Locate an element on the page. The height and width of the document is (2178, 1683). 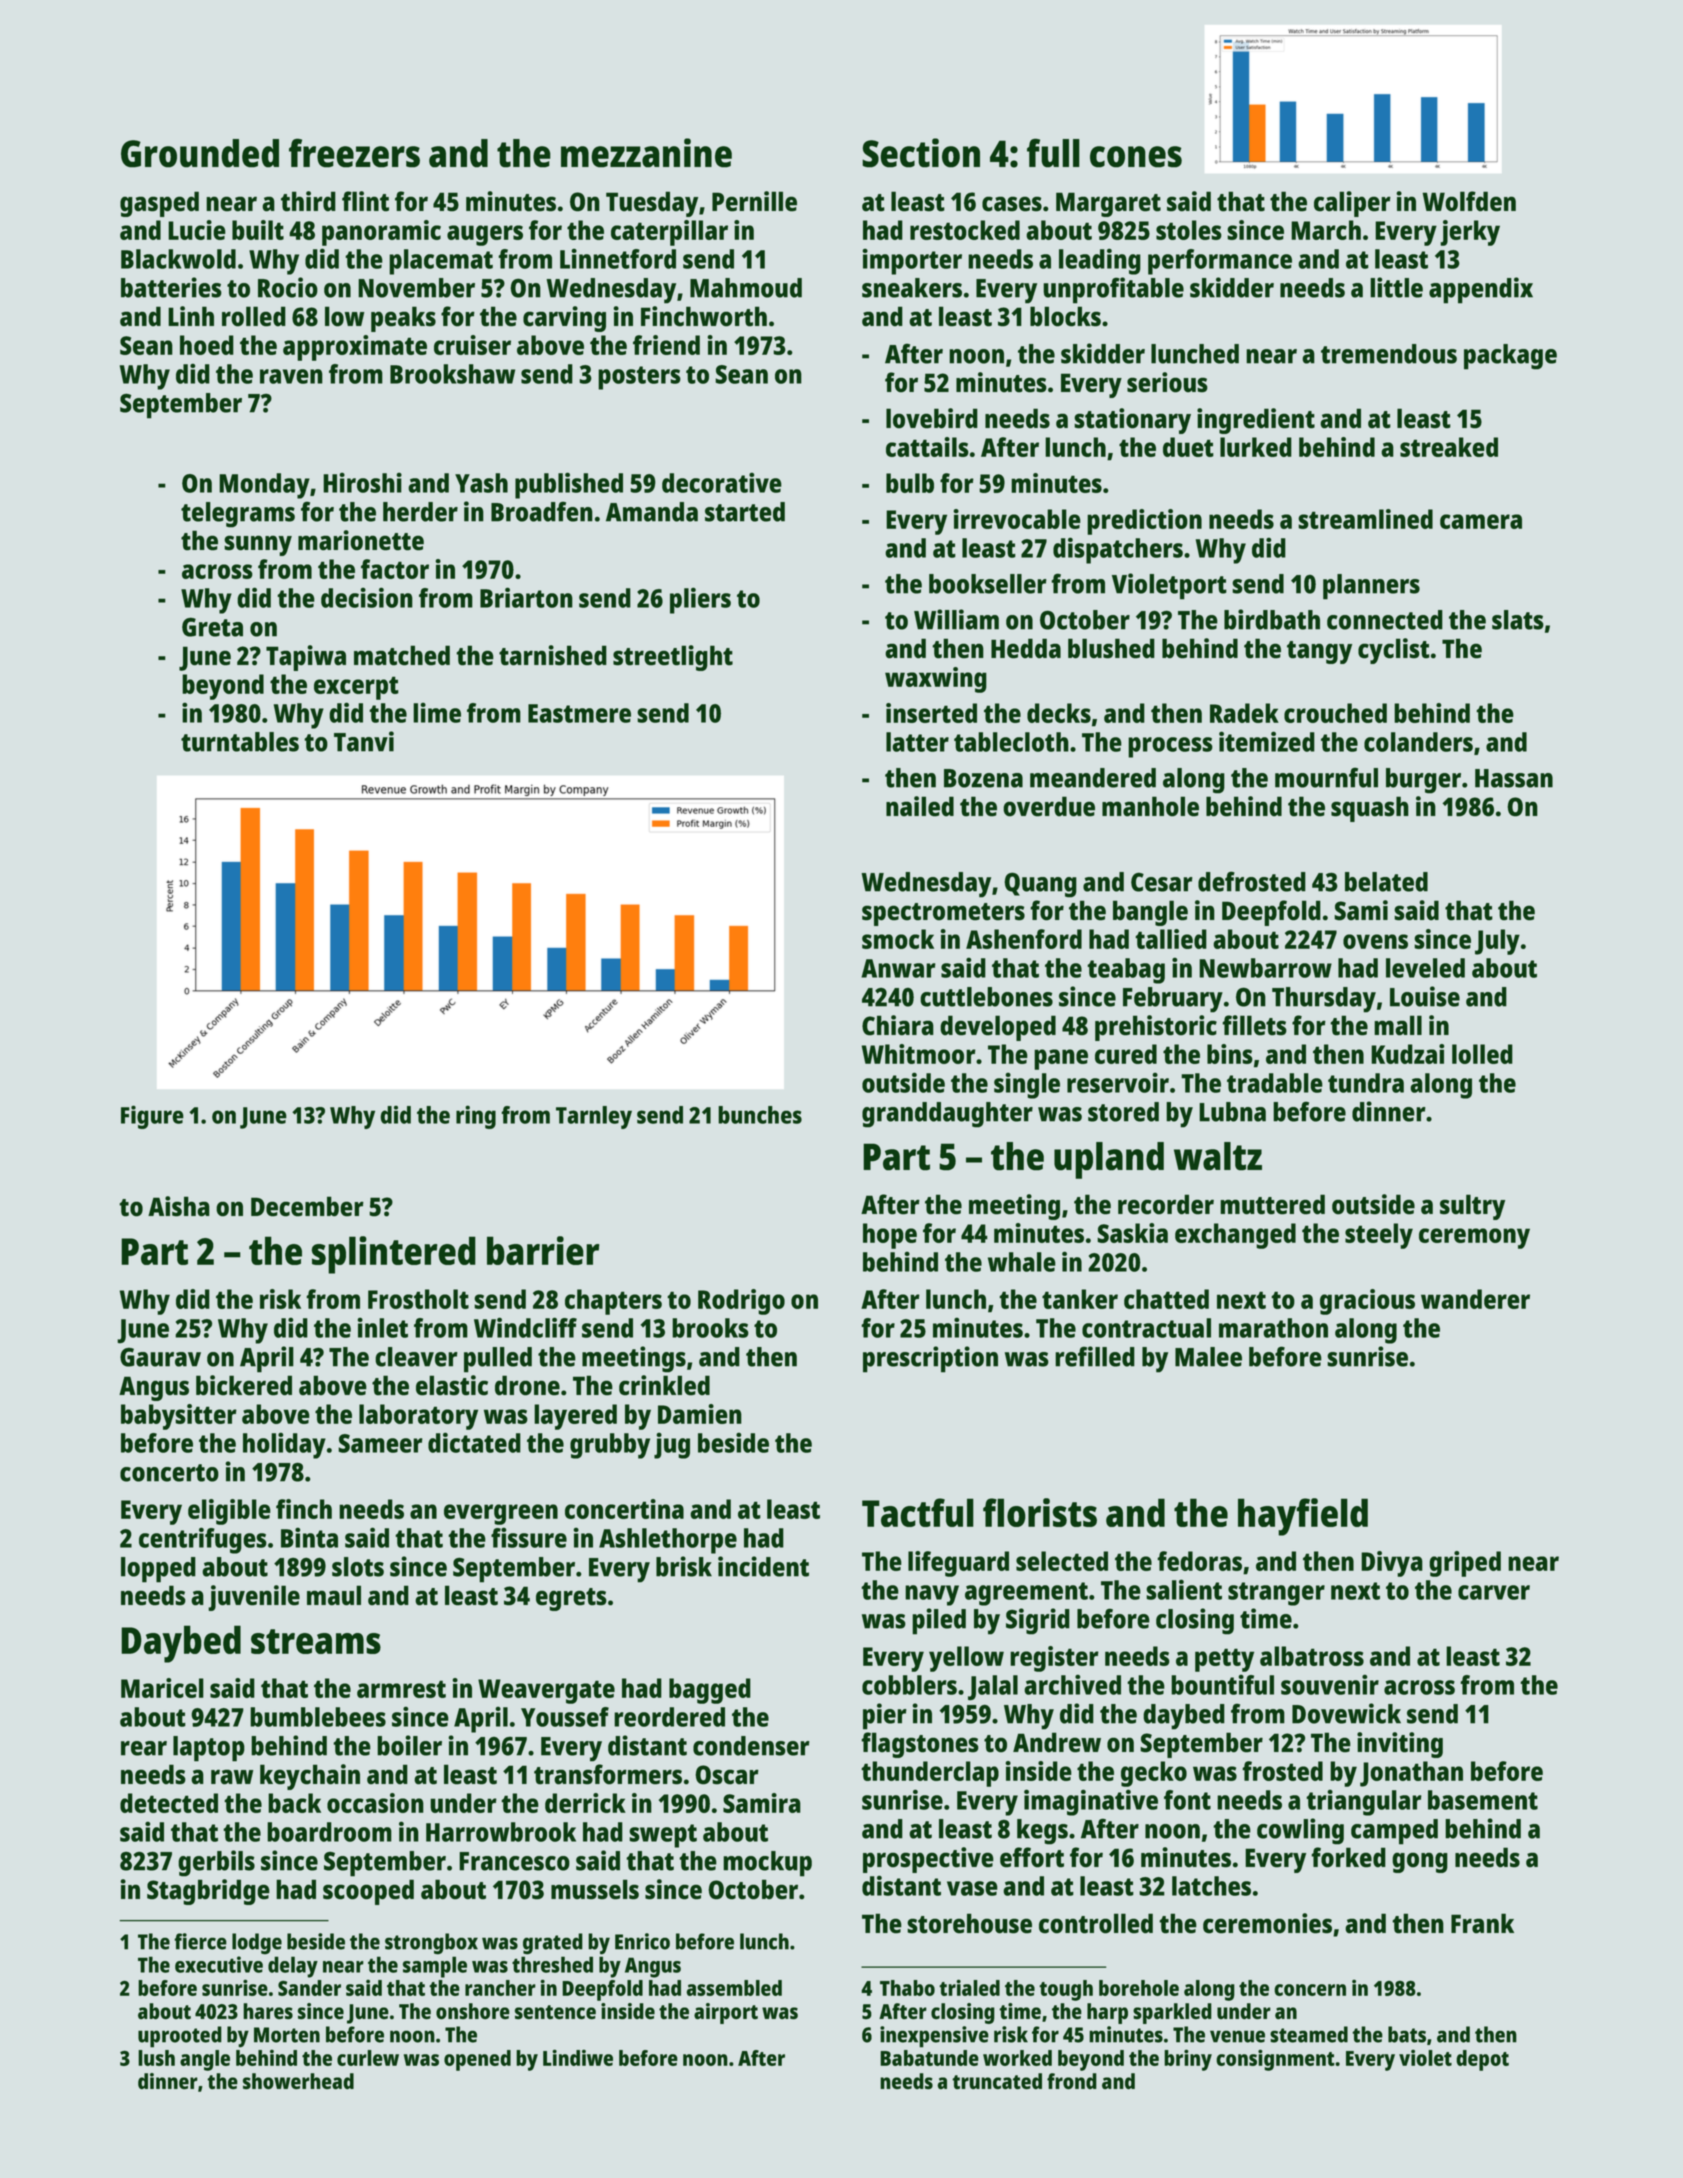
sample is located at coordinates (435, 1967).
